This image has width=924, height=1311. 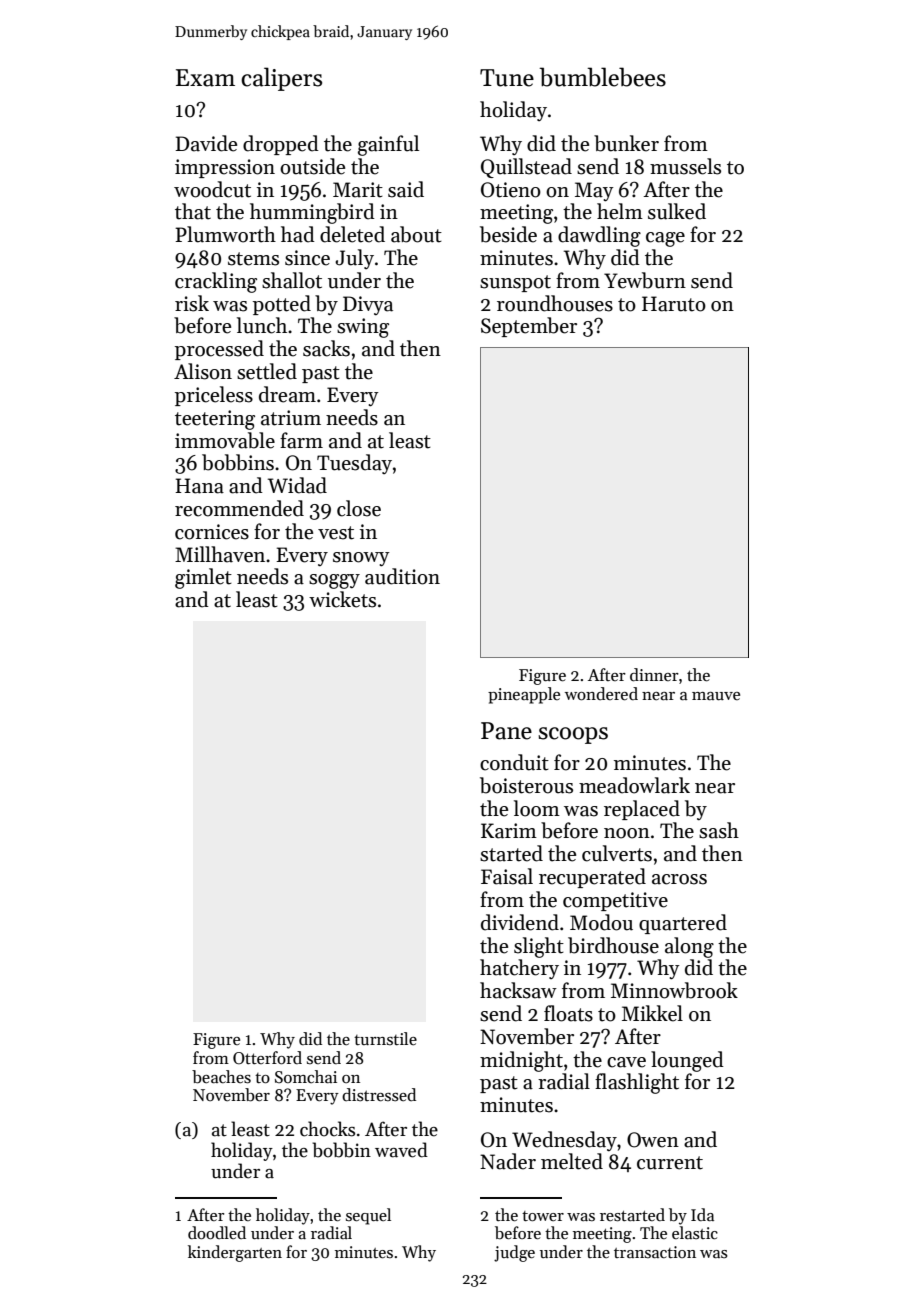 What do you see at coordinates (307, 258) in the image?
I see `since` at bounding box center [307, 258].
